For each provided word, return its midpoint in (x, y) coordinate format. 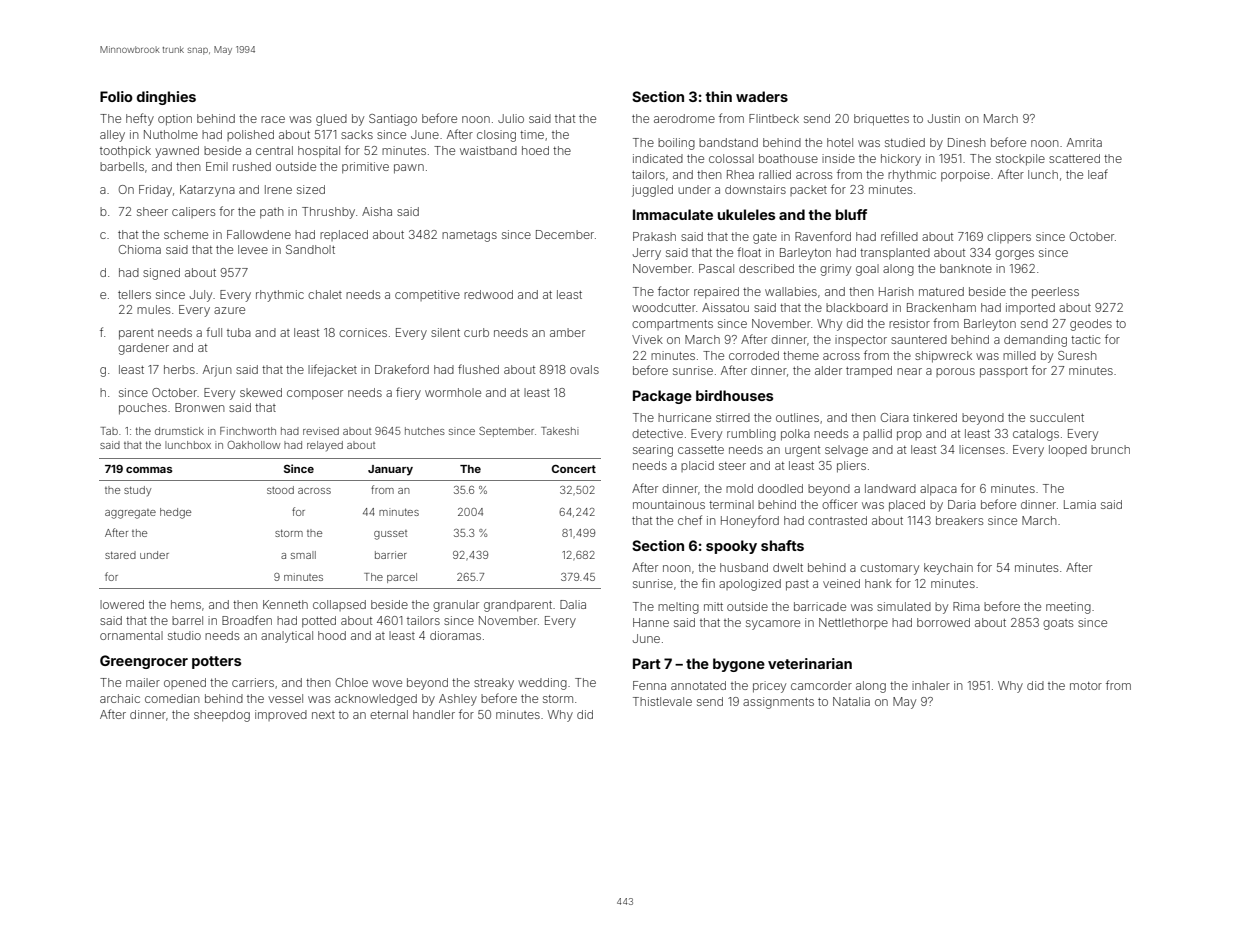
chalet (325, 294)
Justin (944, 118)
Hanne (651, 622)
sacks (357, 134)
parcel (402, 578)
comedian (172, 698)
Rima (966, 606)
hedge (175, 513)
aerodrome (684, 118)
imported (1030, 308)
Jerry (647, 254)
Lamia (1080, 504)
